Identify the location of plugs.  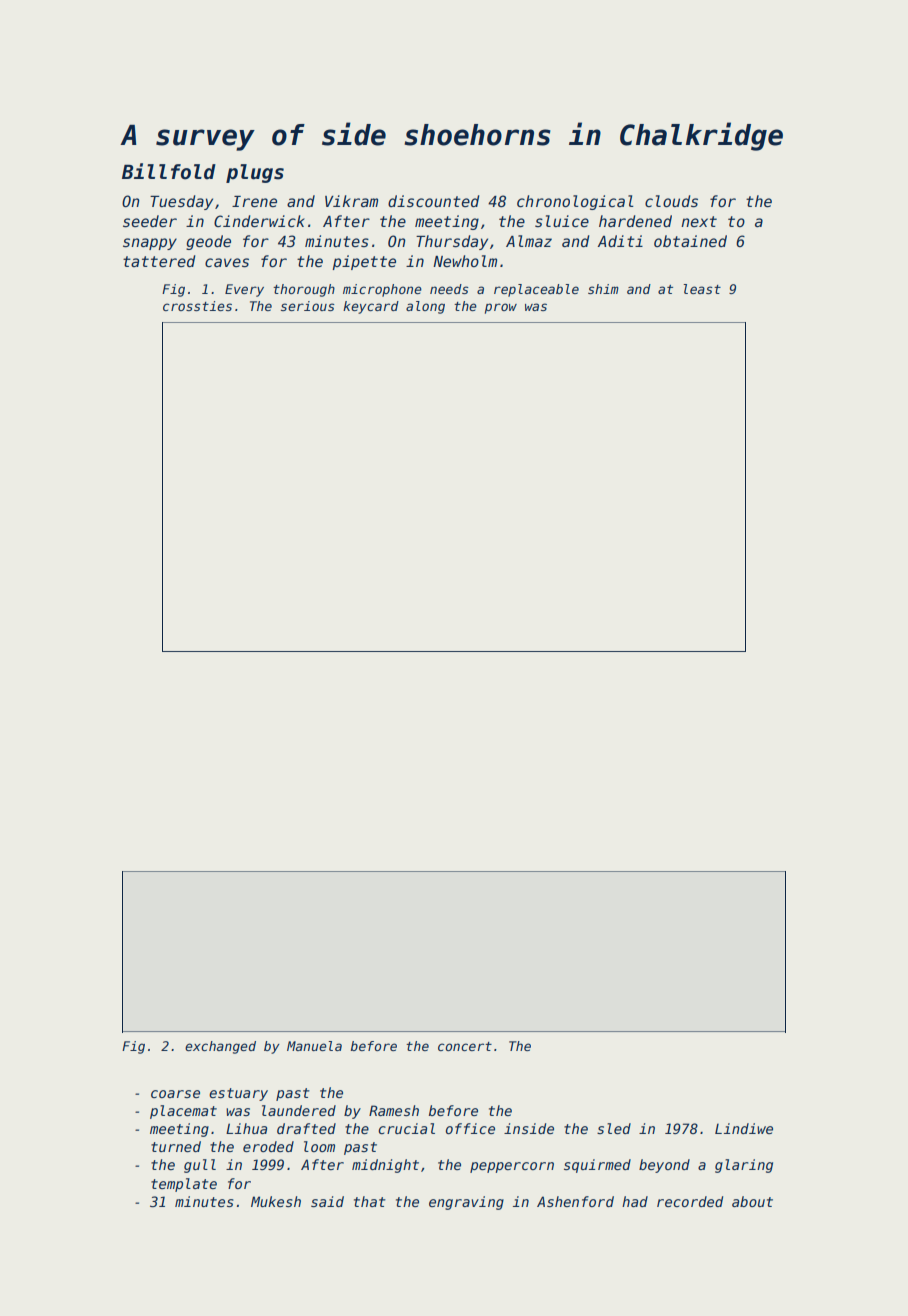
(255, 173).
